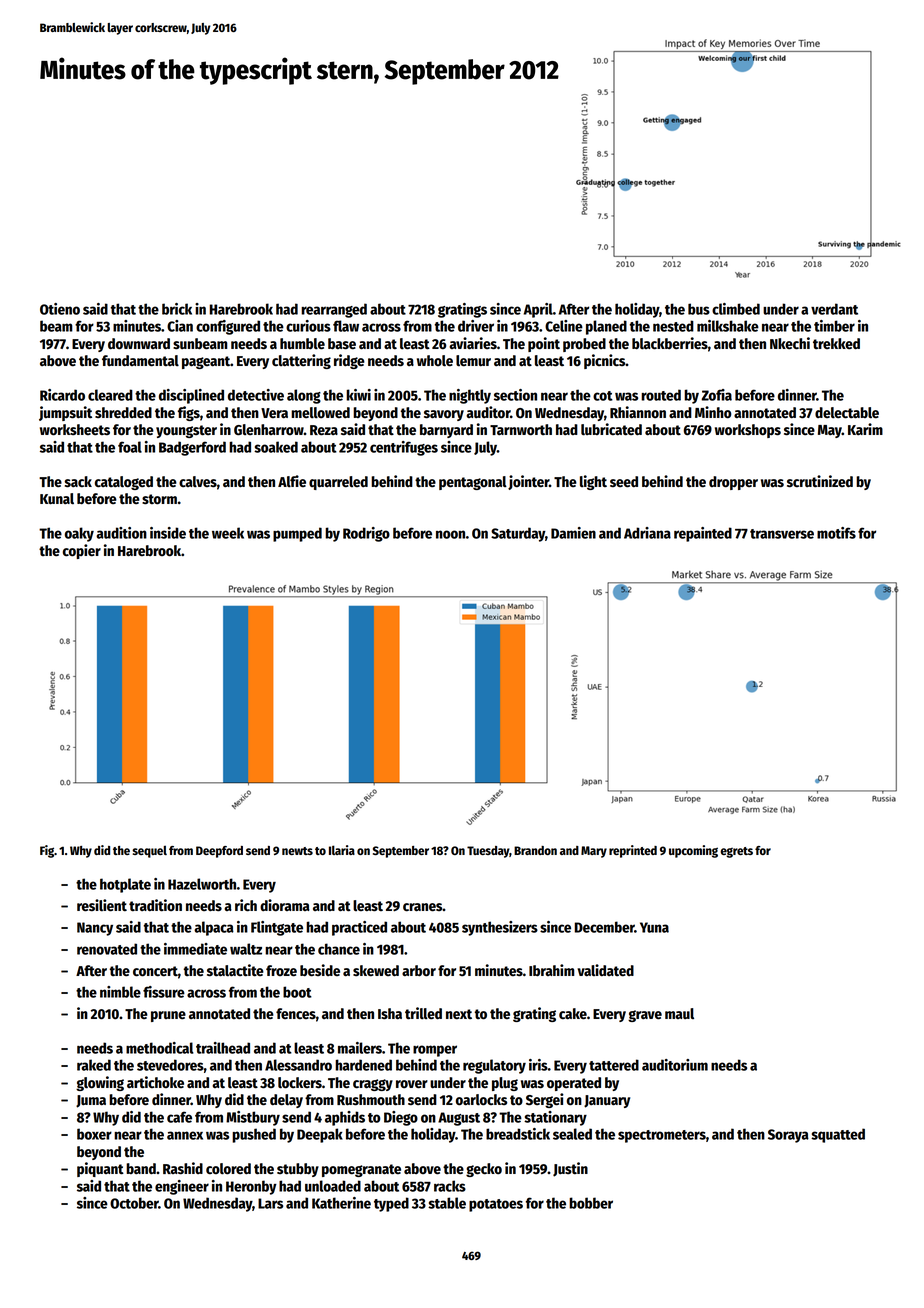 This screenshot has height=1308, width=924. Describe the element at coordinates (788, 1136) in the screenshot. I see `Soraya` at that location.
